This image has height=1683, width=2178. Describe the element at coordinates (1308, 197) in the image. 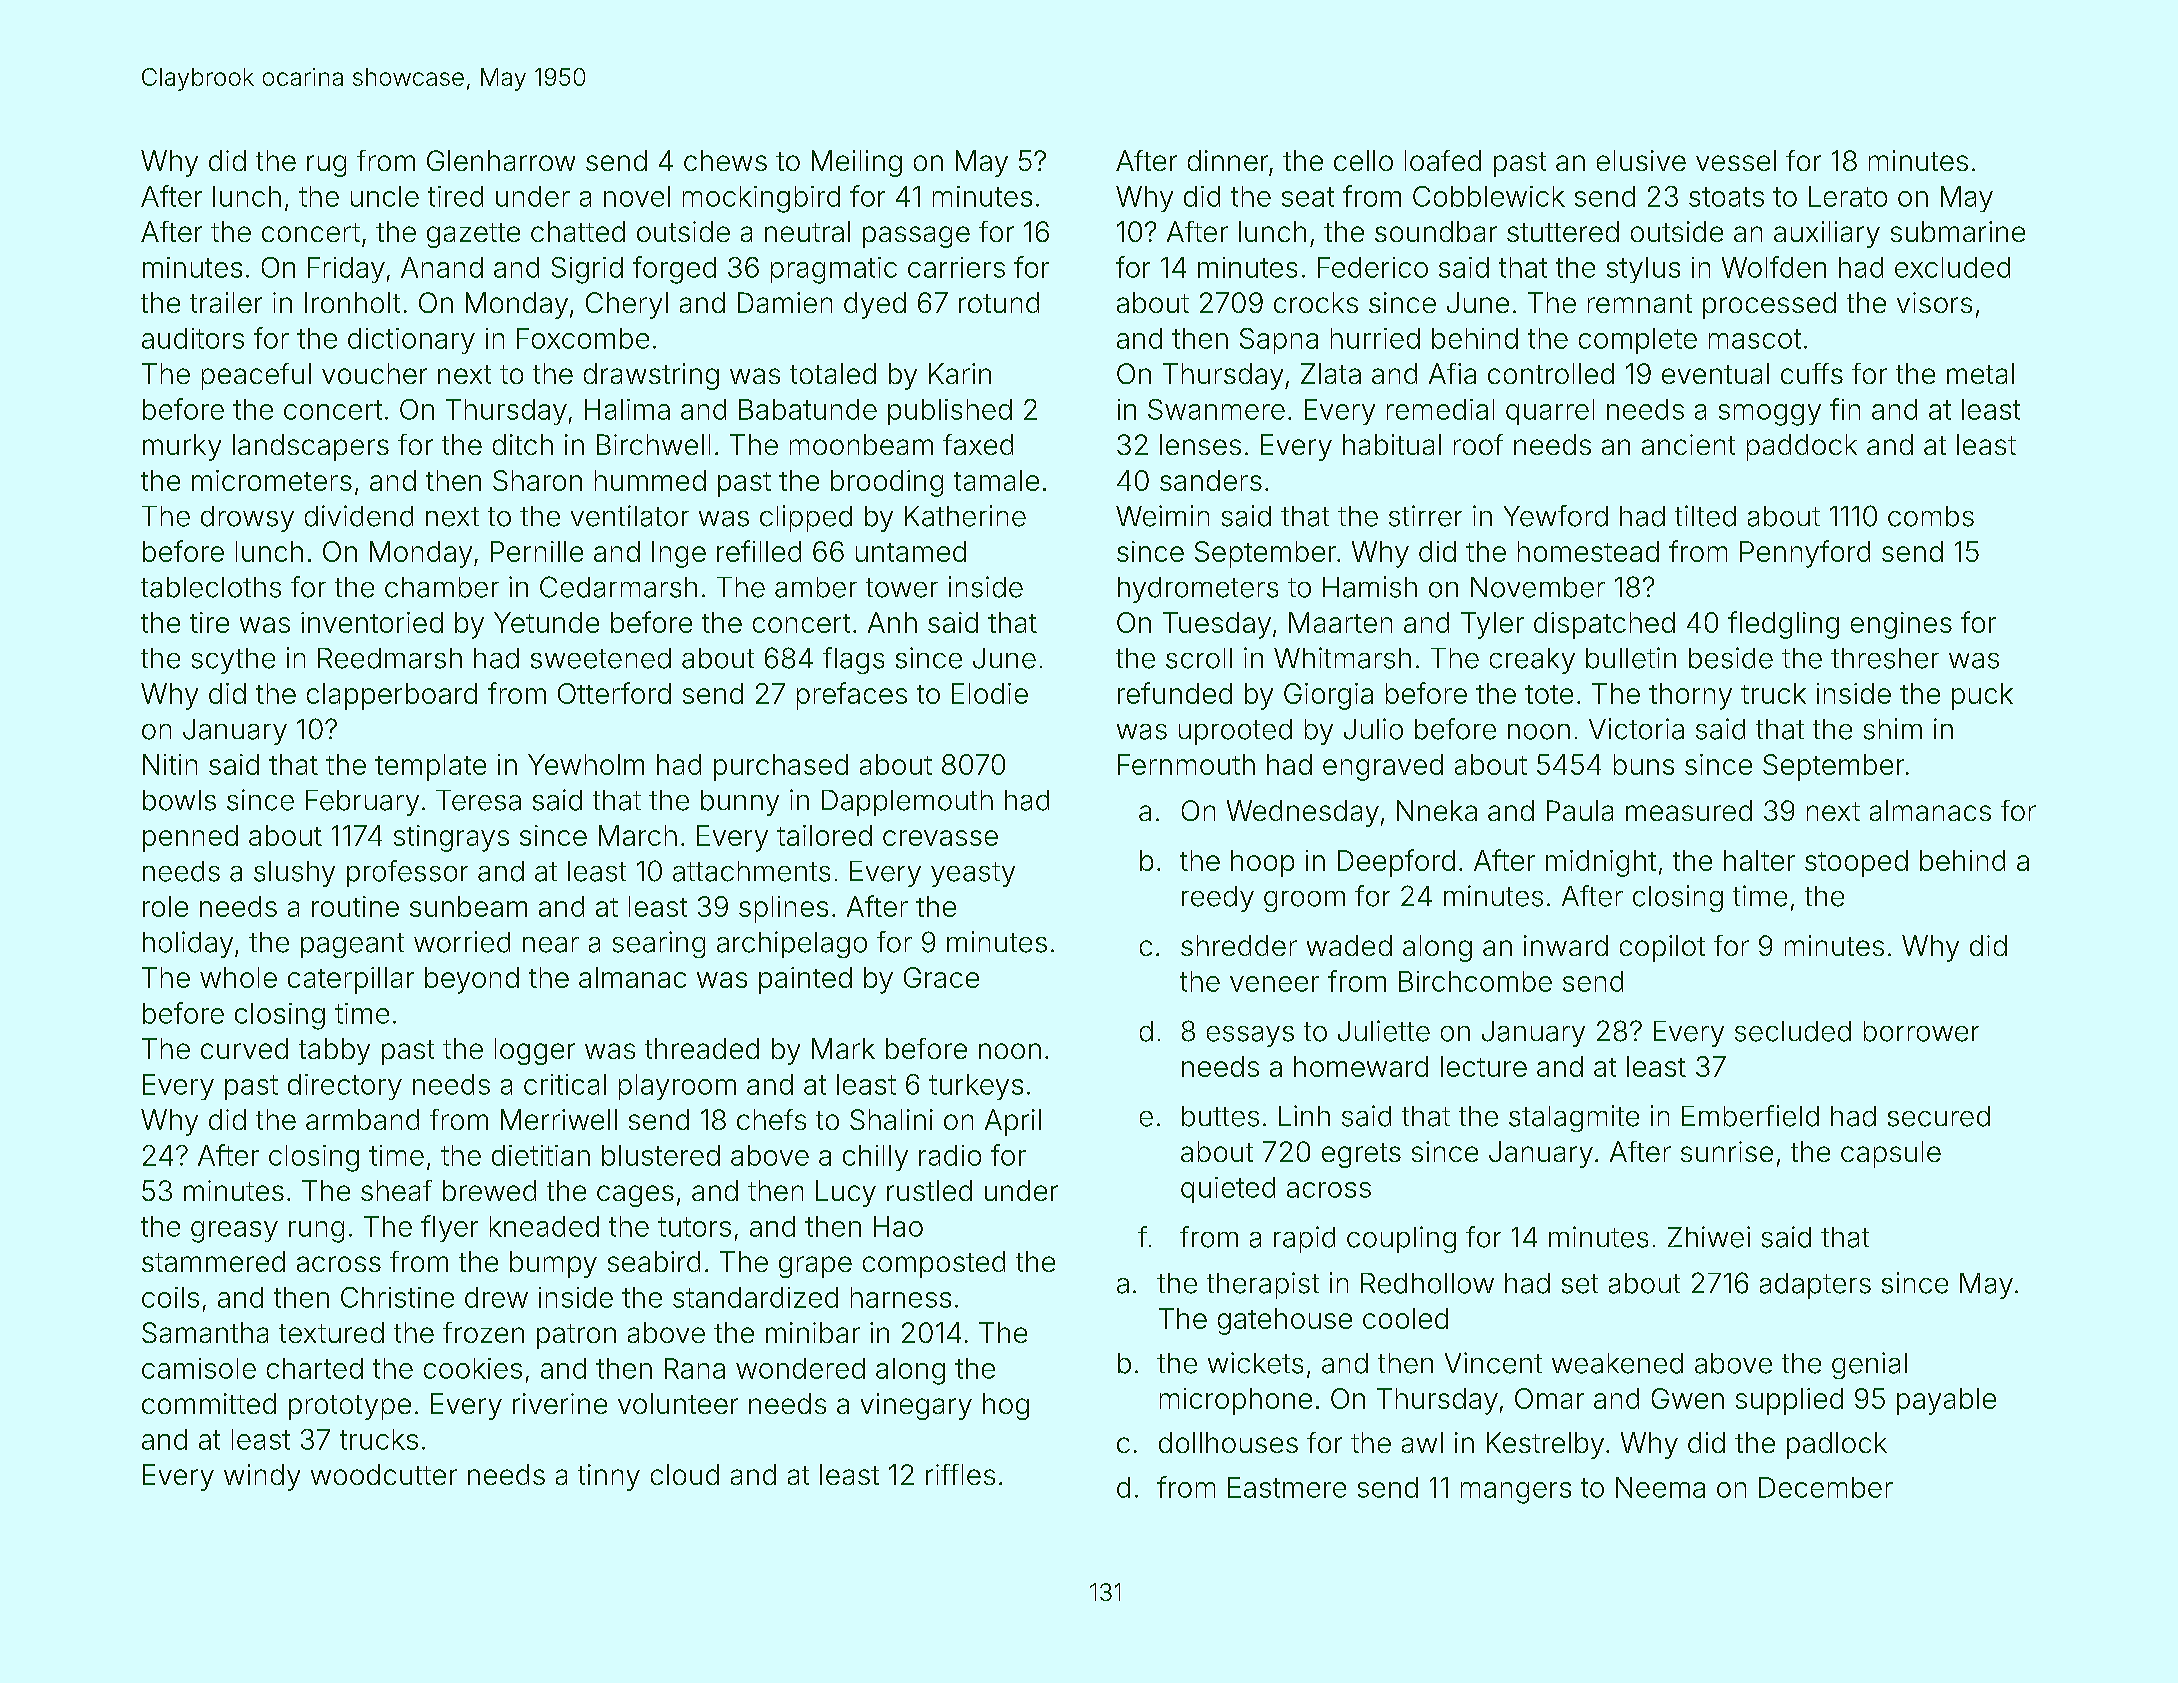

I see `seat` at that location.
